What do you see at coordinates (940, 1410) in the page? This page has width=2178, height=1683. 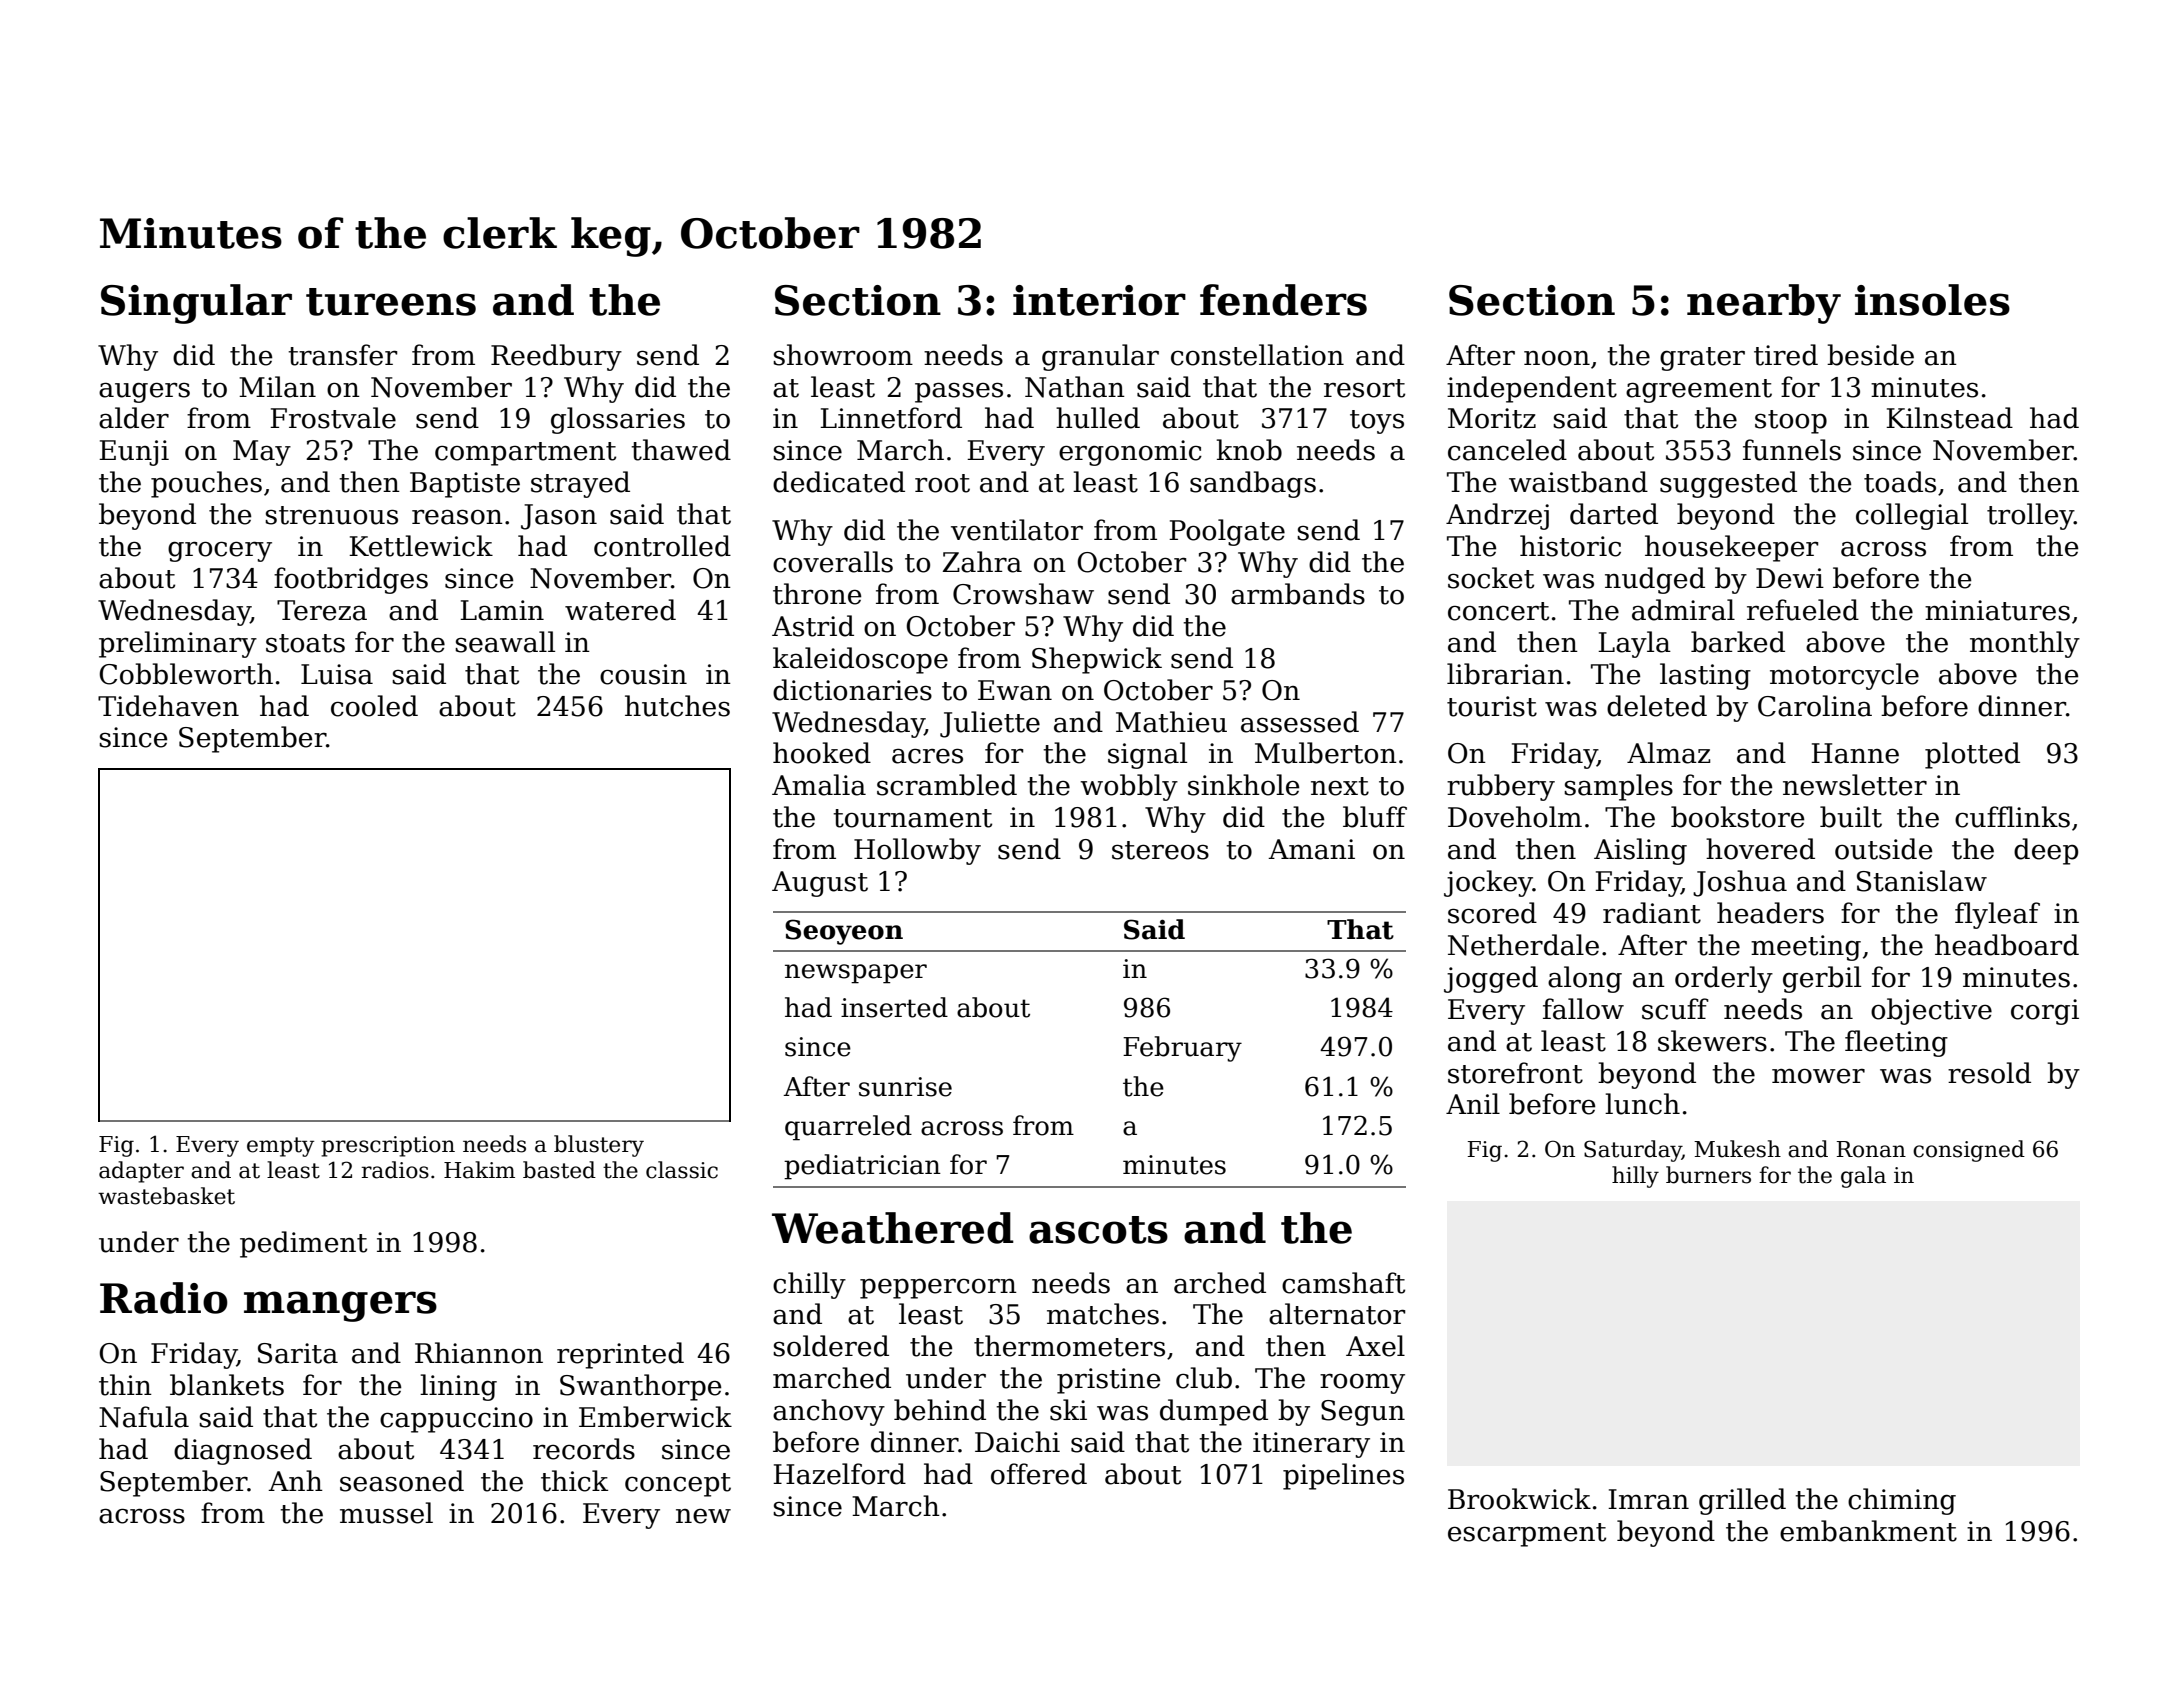 I see `behind` at bounding box center [940, 1410].
